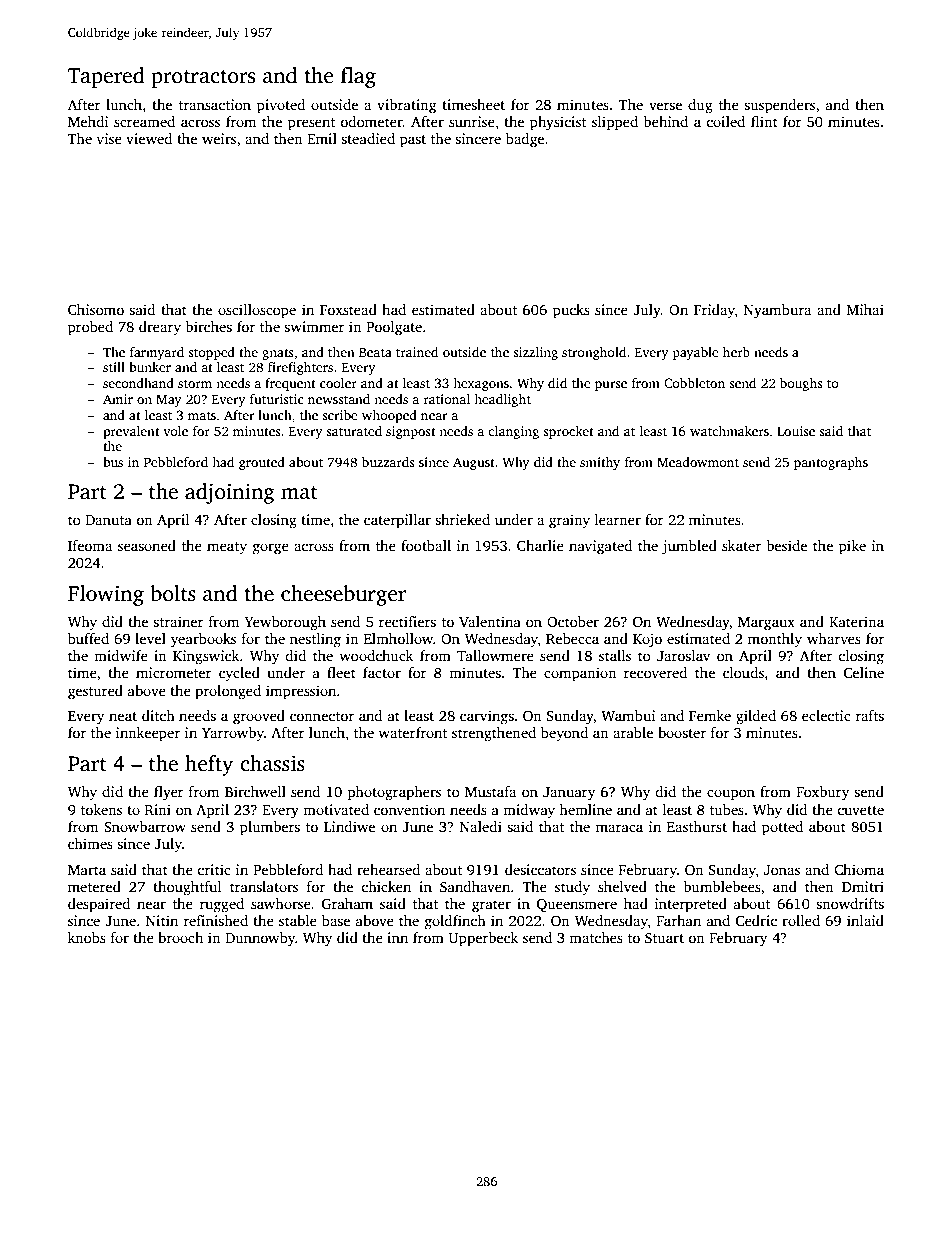 The image size is (952, 1233). What do you see at coordinates (600, 547) in the image?
I see `navigated` at bounding box center [600, 547].
